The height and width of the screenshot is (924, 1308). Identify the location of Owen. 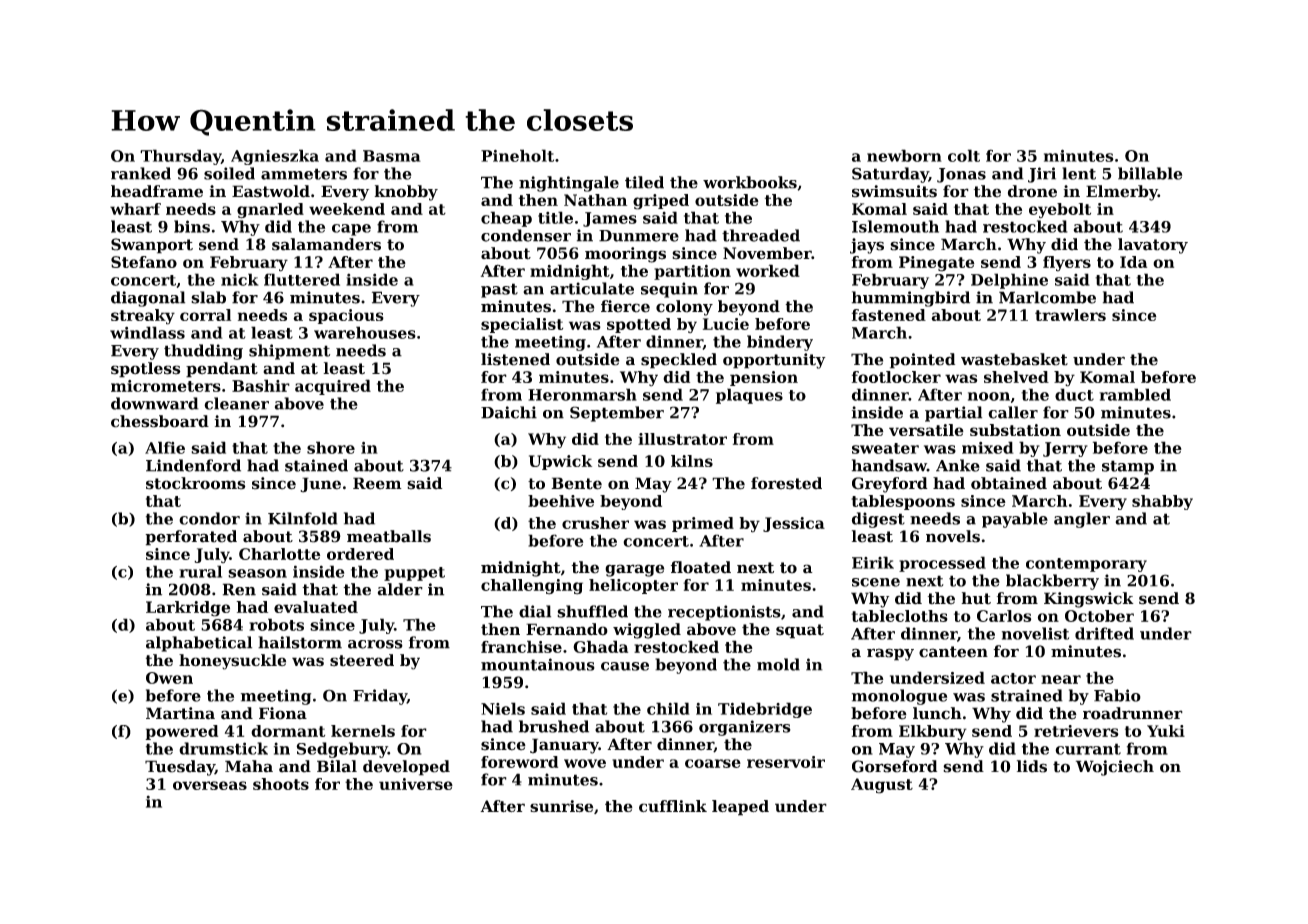
(169, 678).
